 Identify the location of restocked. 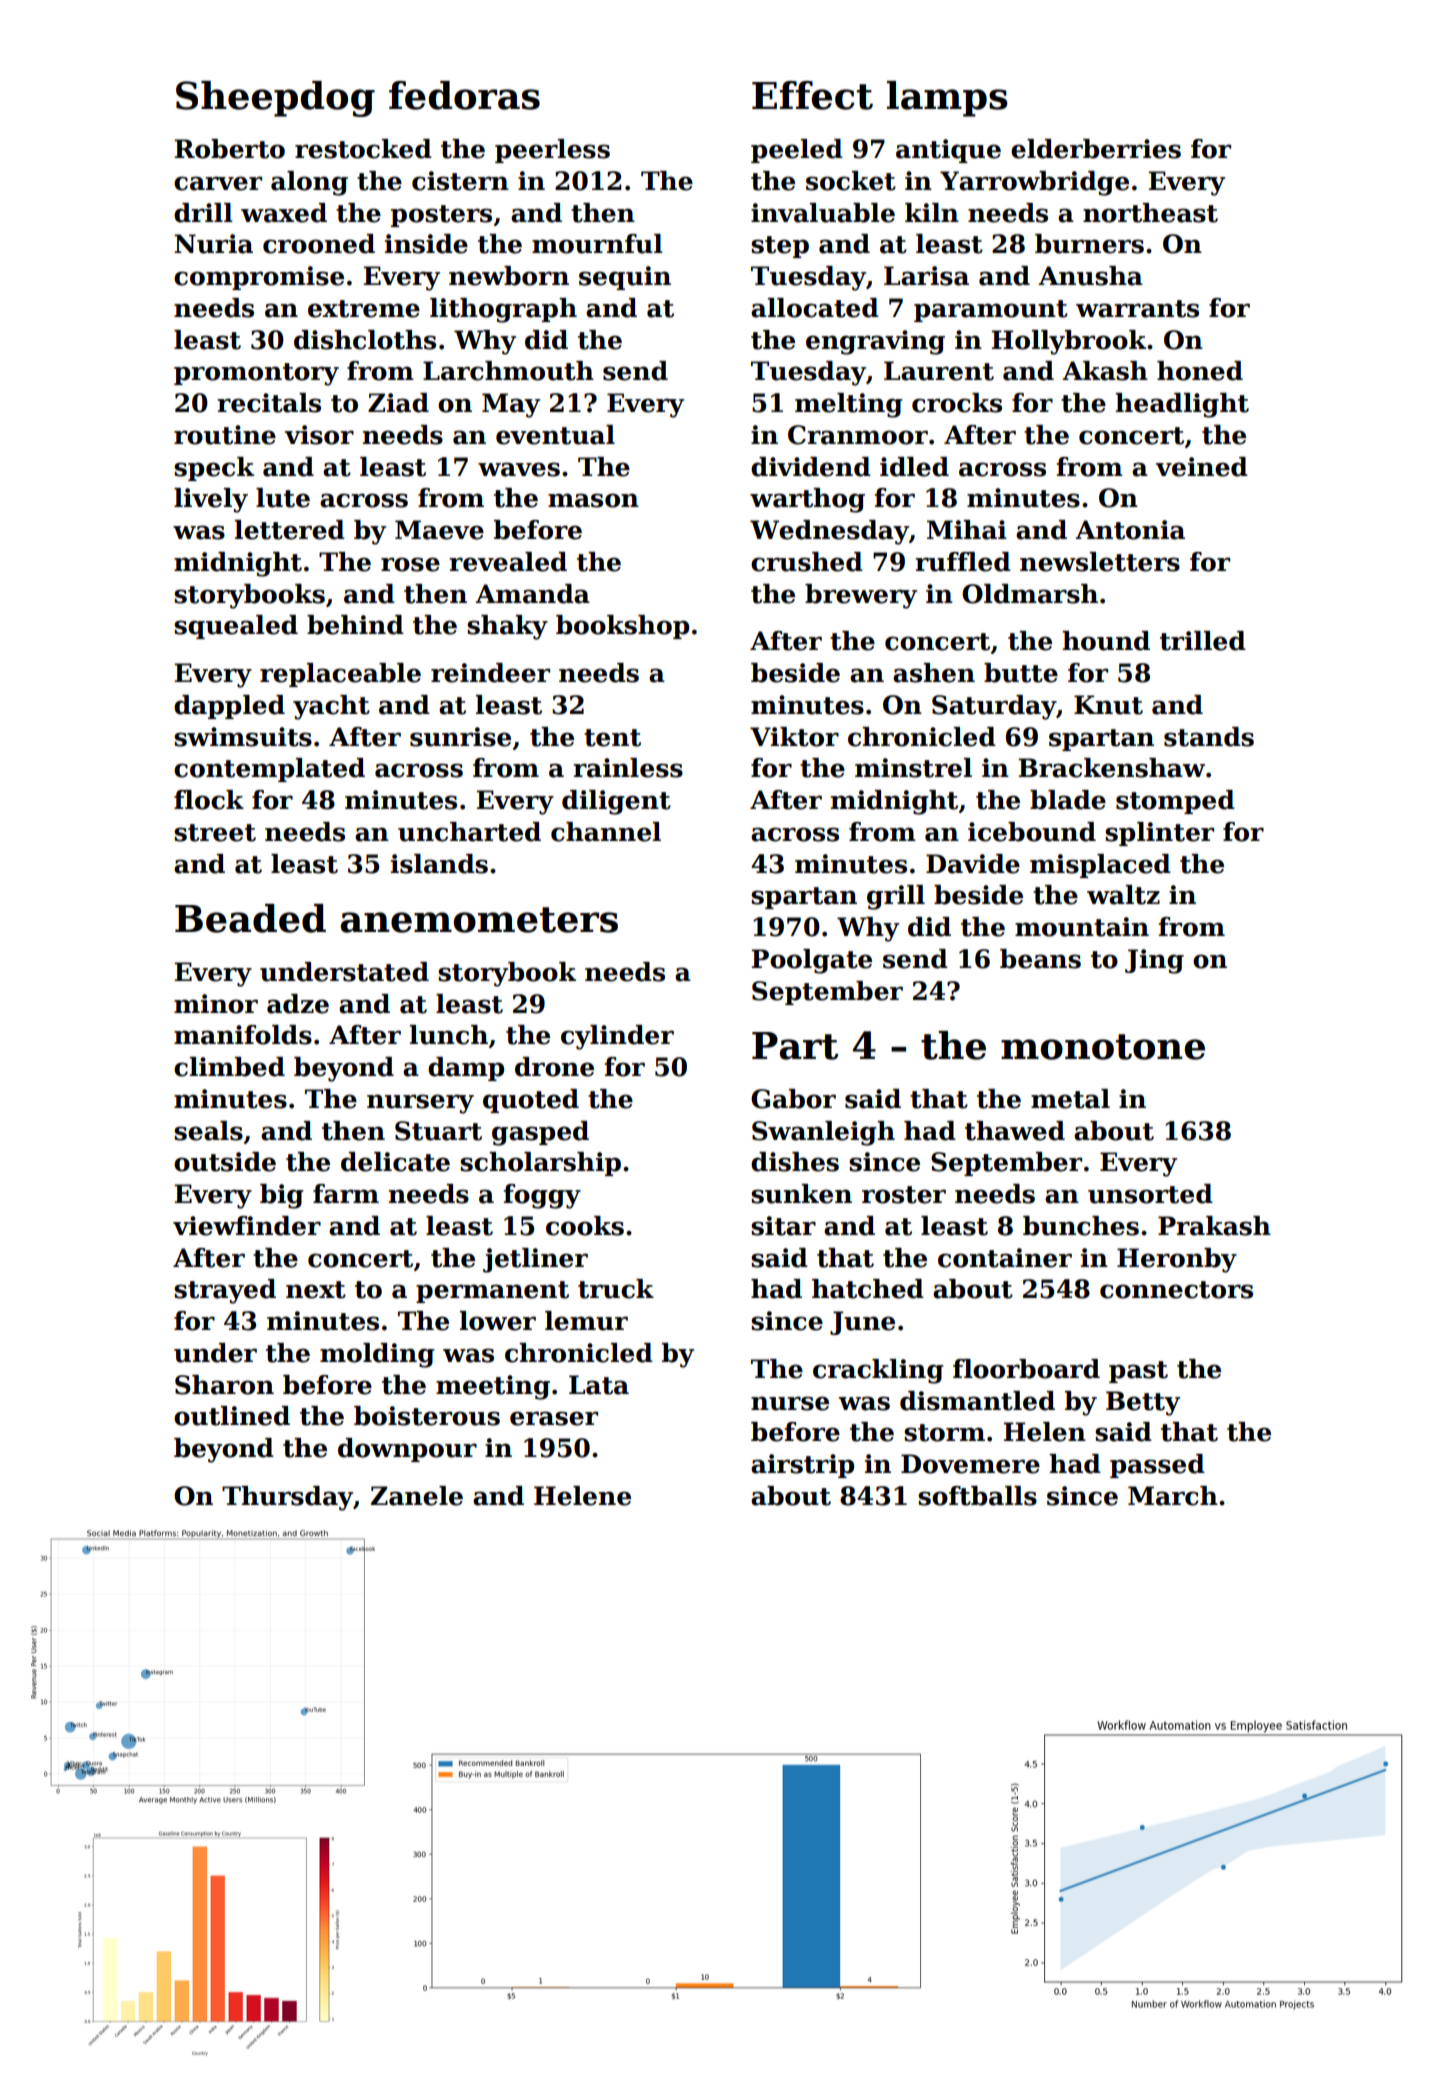
(363, 149).
